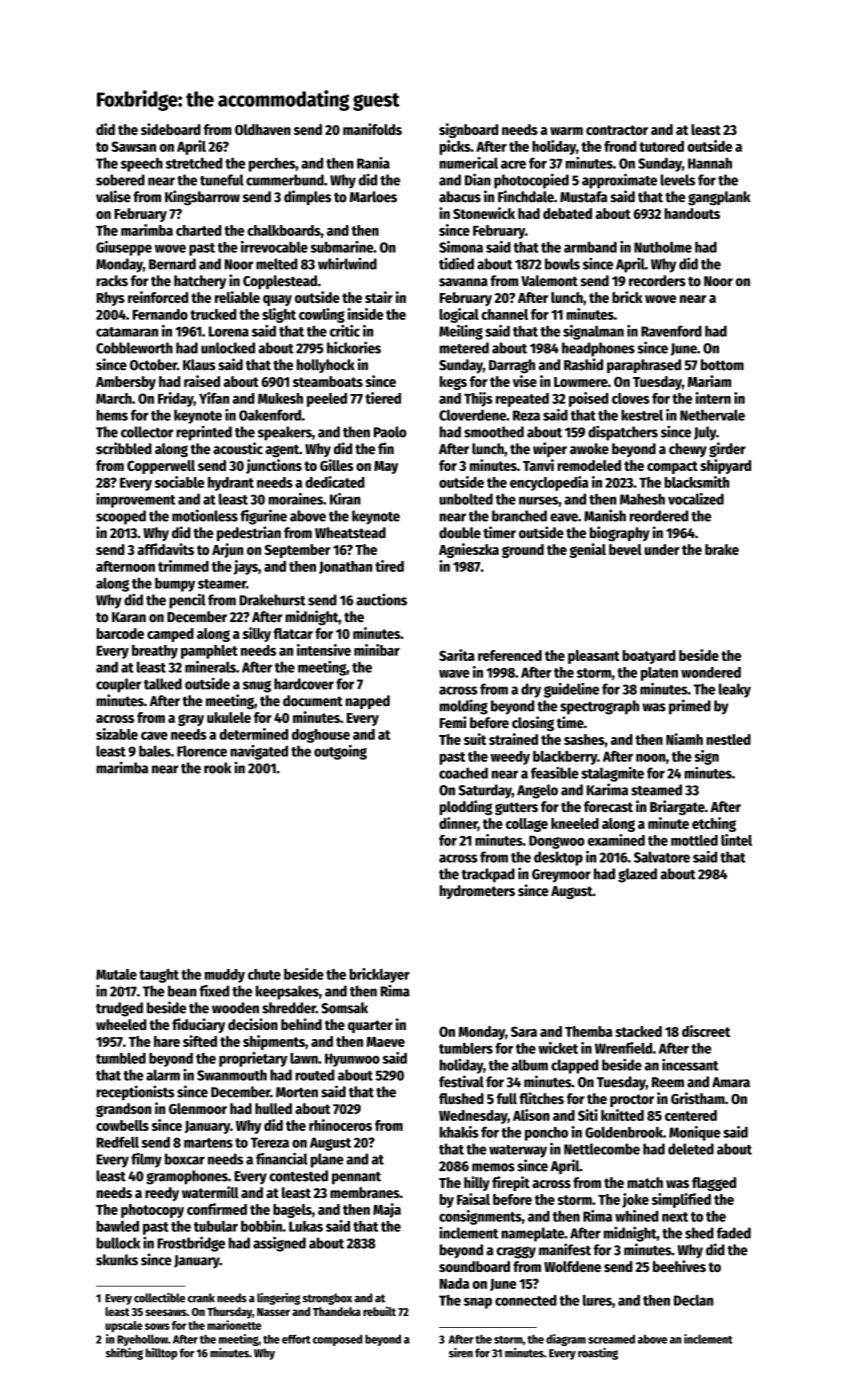  Describe the element at coordinates (166, 1312) in the image. I see `seesaws` at that location.
